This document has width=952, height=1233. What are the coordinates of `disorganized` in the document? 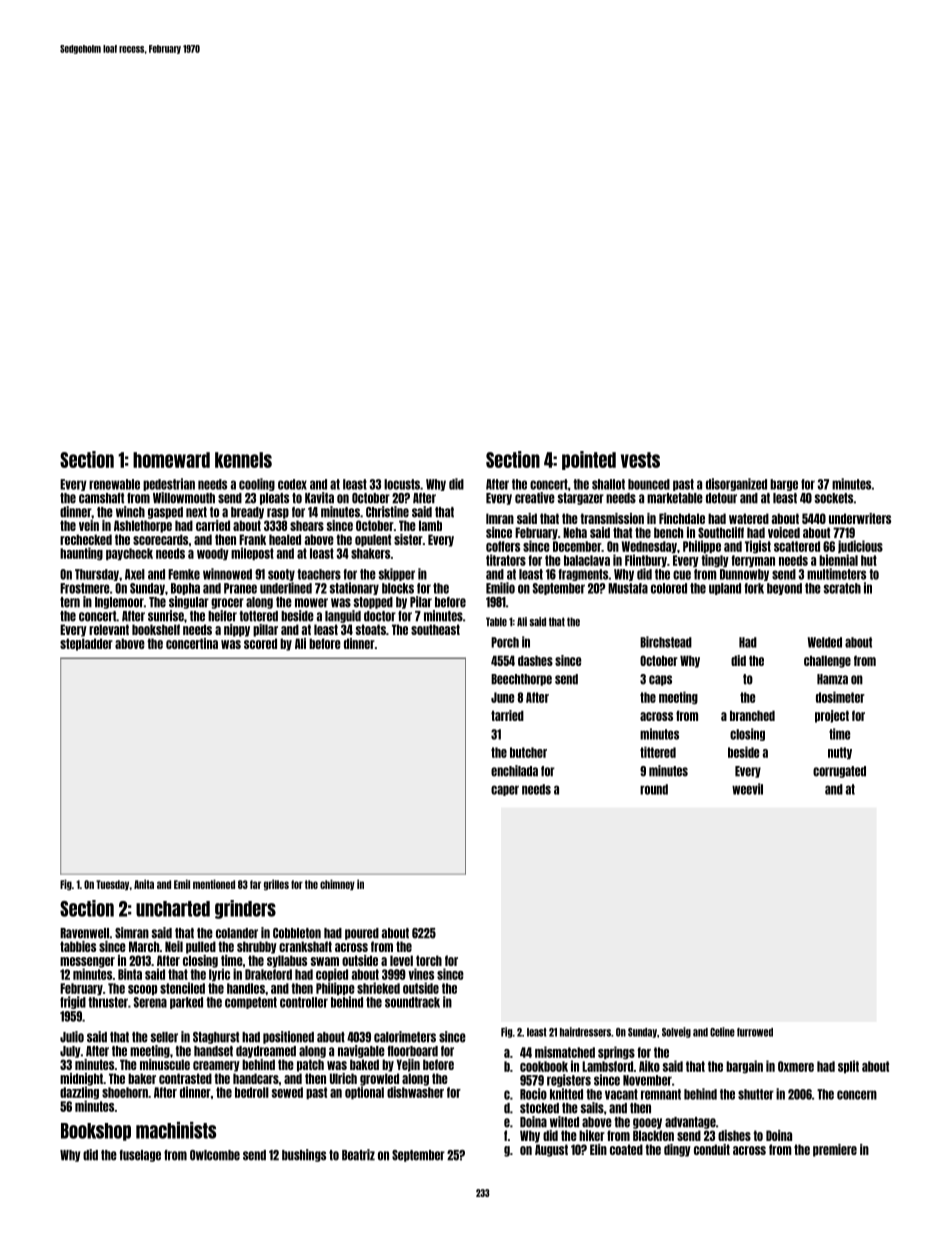 It's located at (736, 484).
